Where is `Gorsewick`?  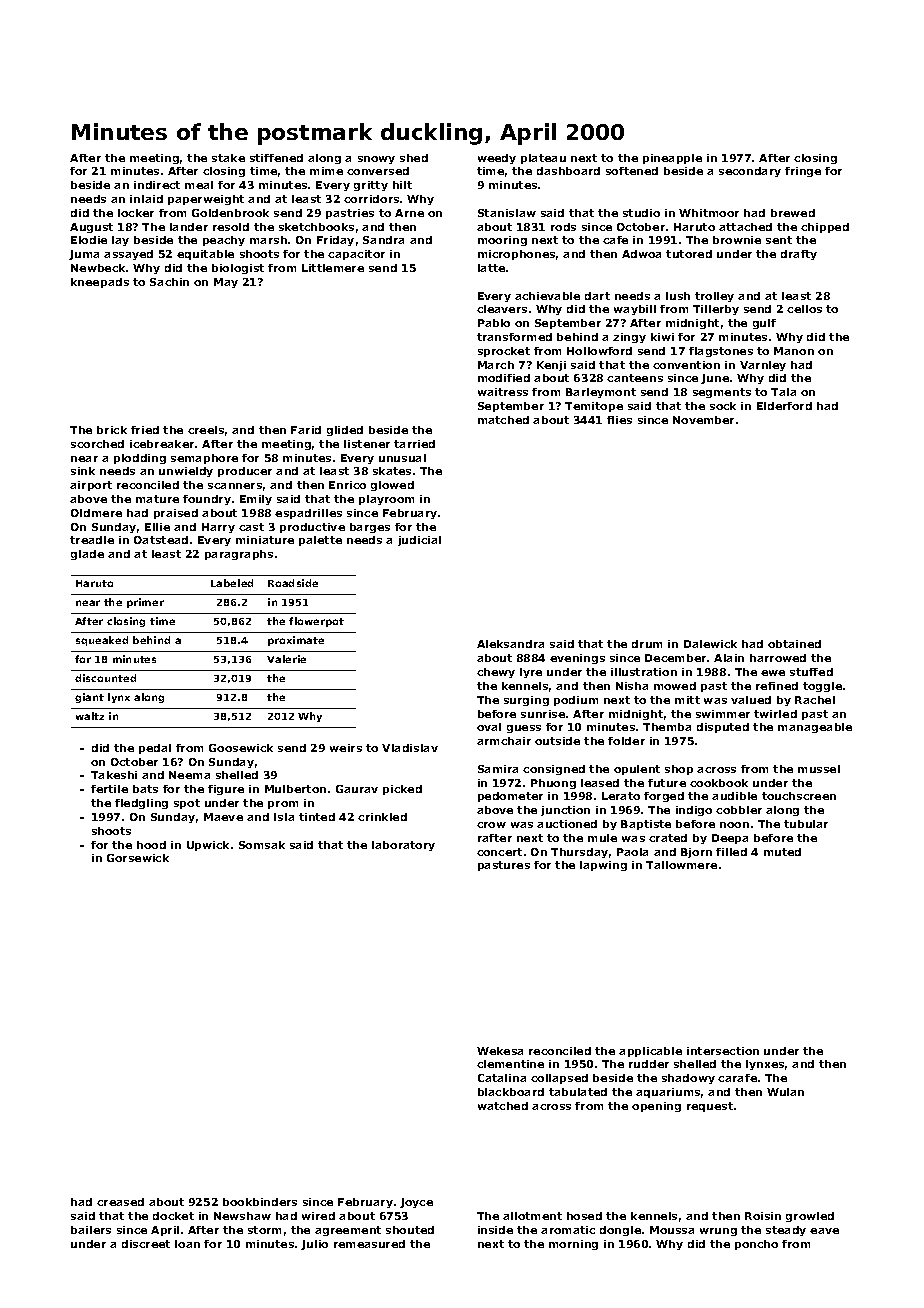
Gorsewick is located at coordinates (138, 858).
